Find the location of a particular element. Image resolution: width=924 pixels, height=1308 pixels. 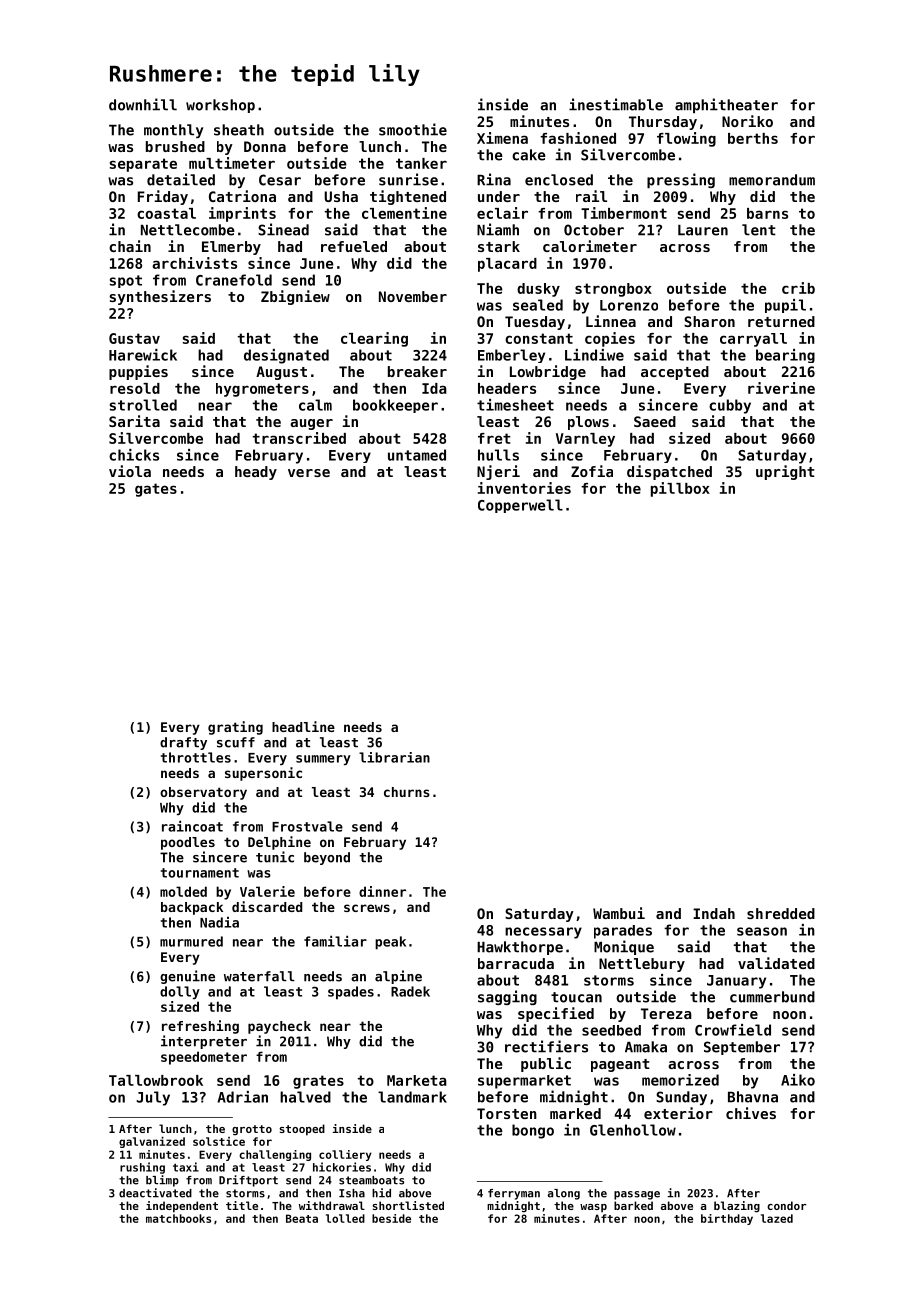

amphitheater is located at coordinates (726, 105).
